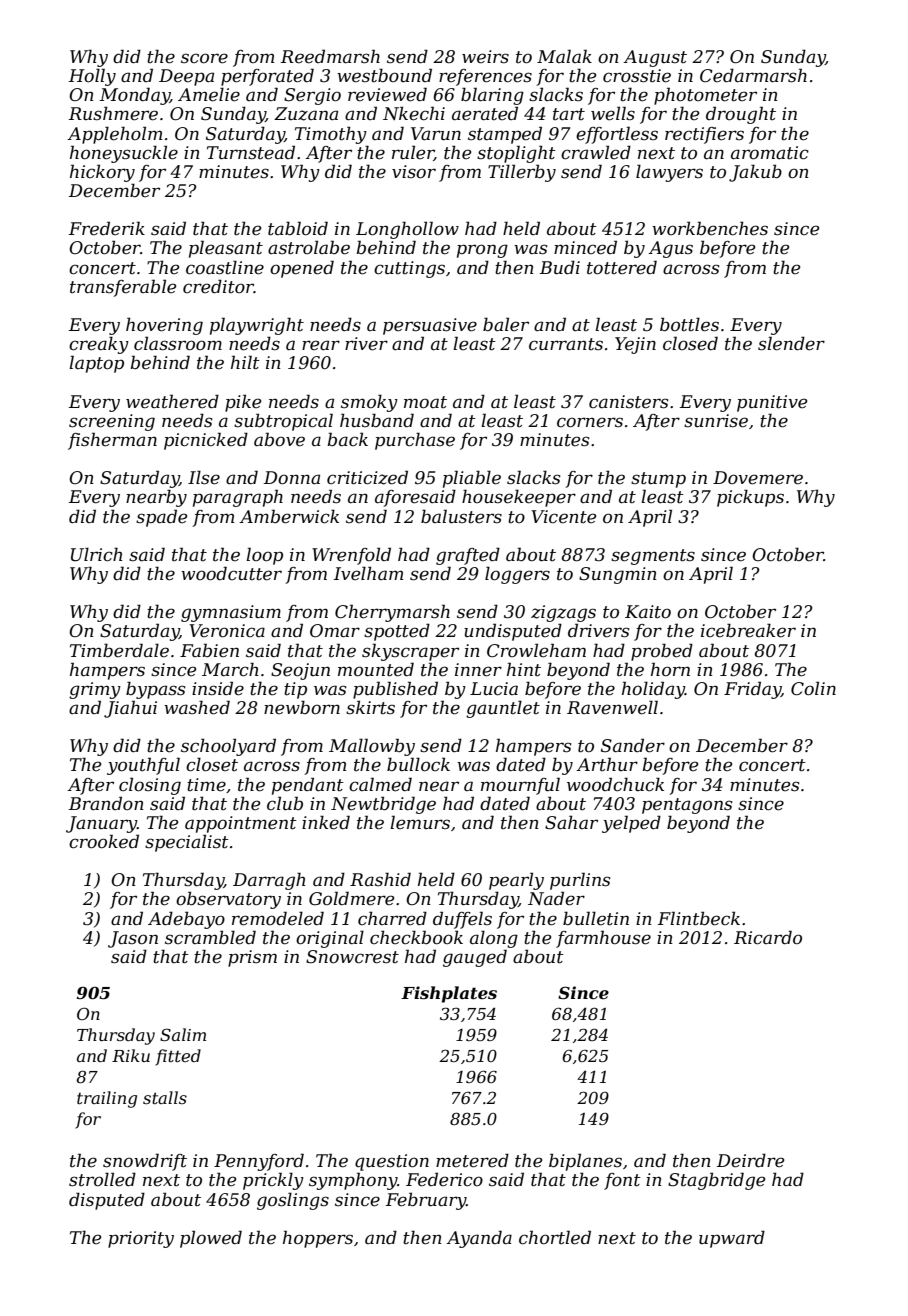  I want to click on Fishplates, so click(449, 994).
